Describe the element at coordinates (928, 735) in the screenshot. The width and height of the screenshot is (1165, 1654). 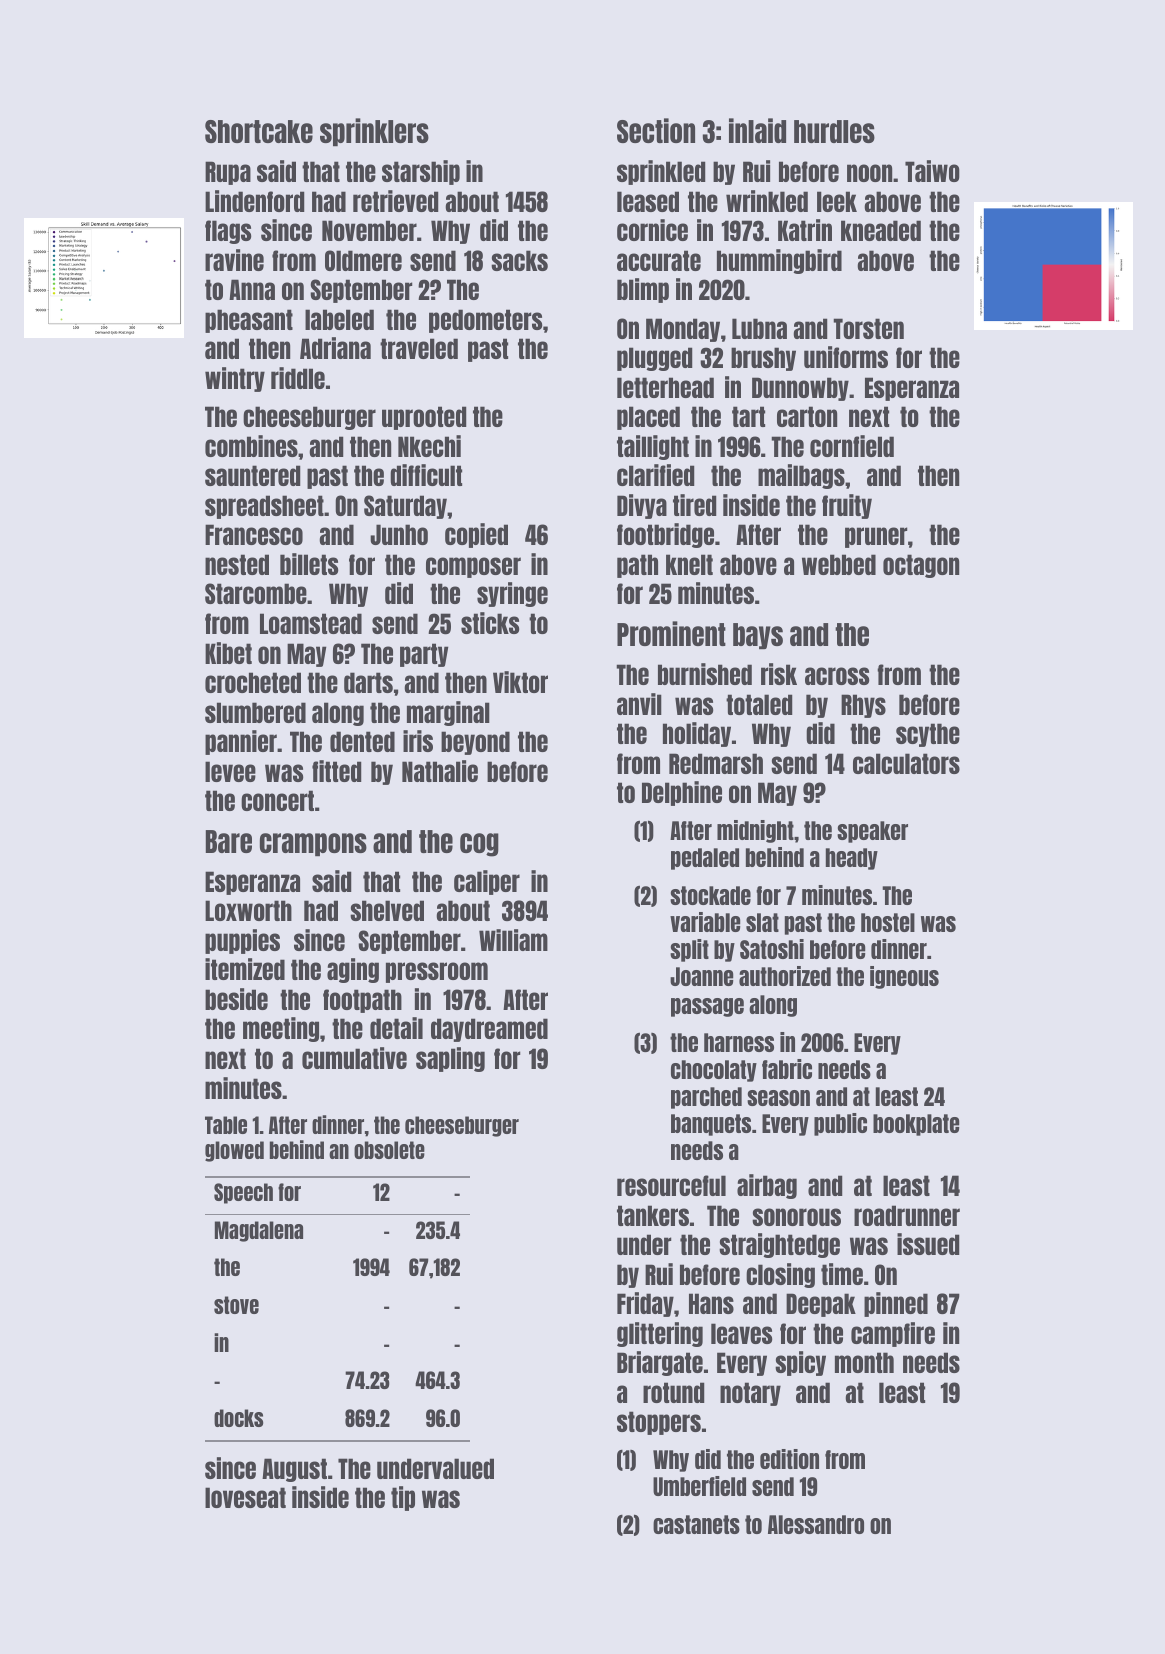
I see `scythe` at that location.
